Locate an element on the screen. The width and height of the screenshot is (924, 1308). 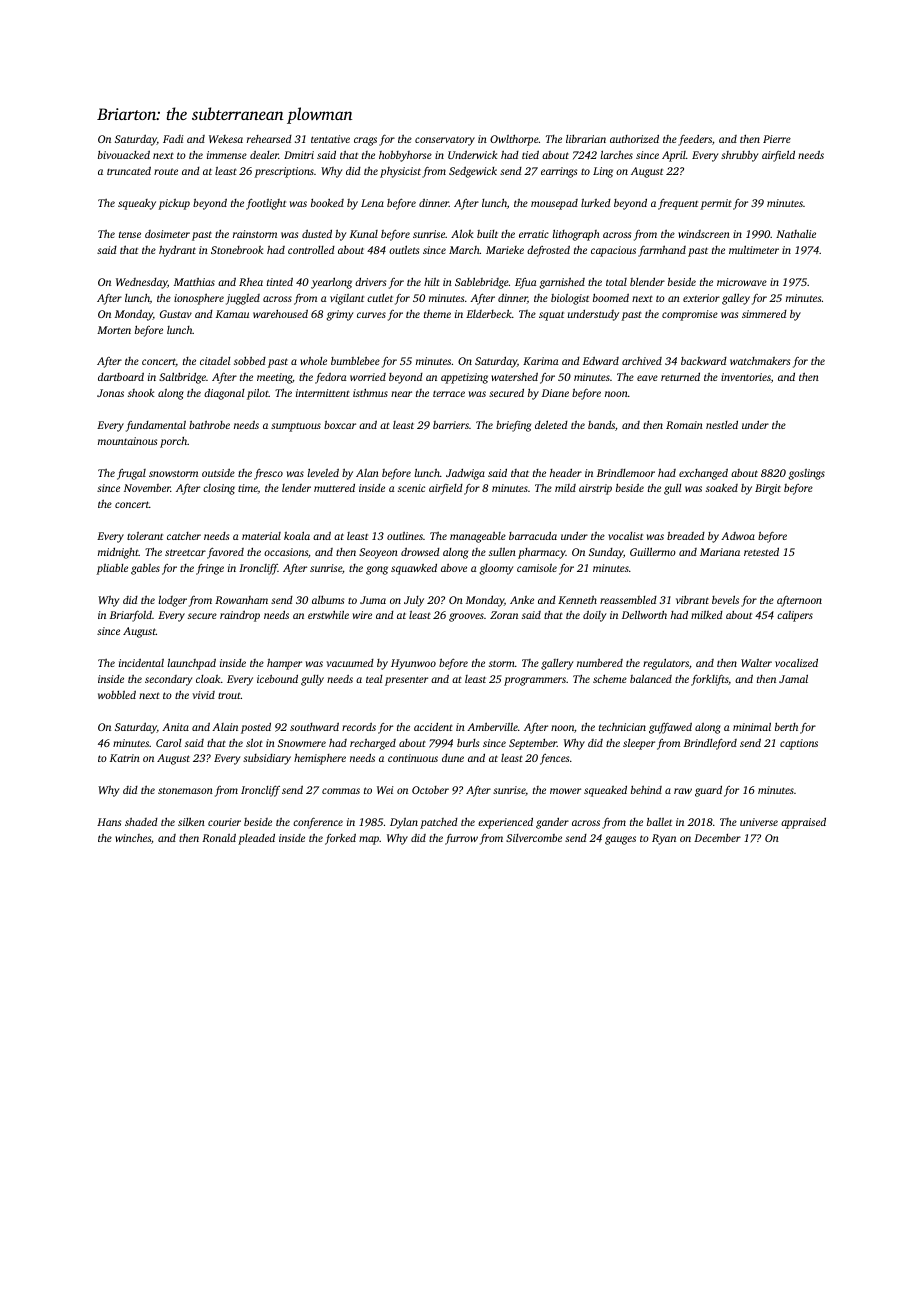
compromise is located at coordinates (690, 315).
